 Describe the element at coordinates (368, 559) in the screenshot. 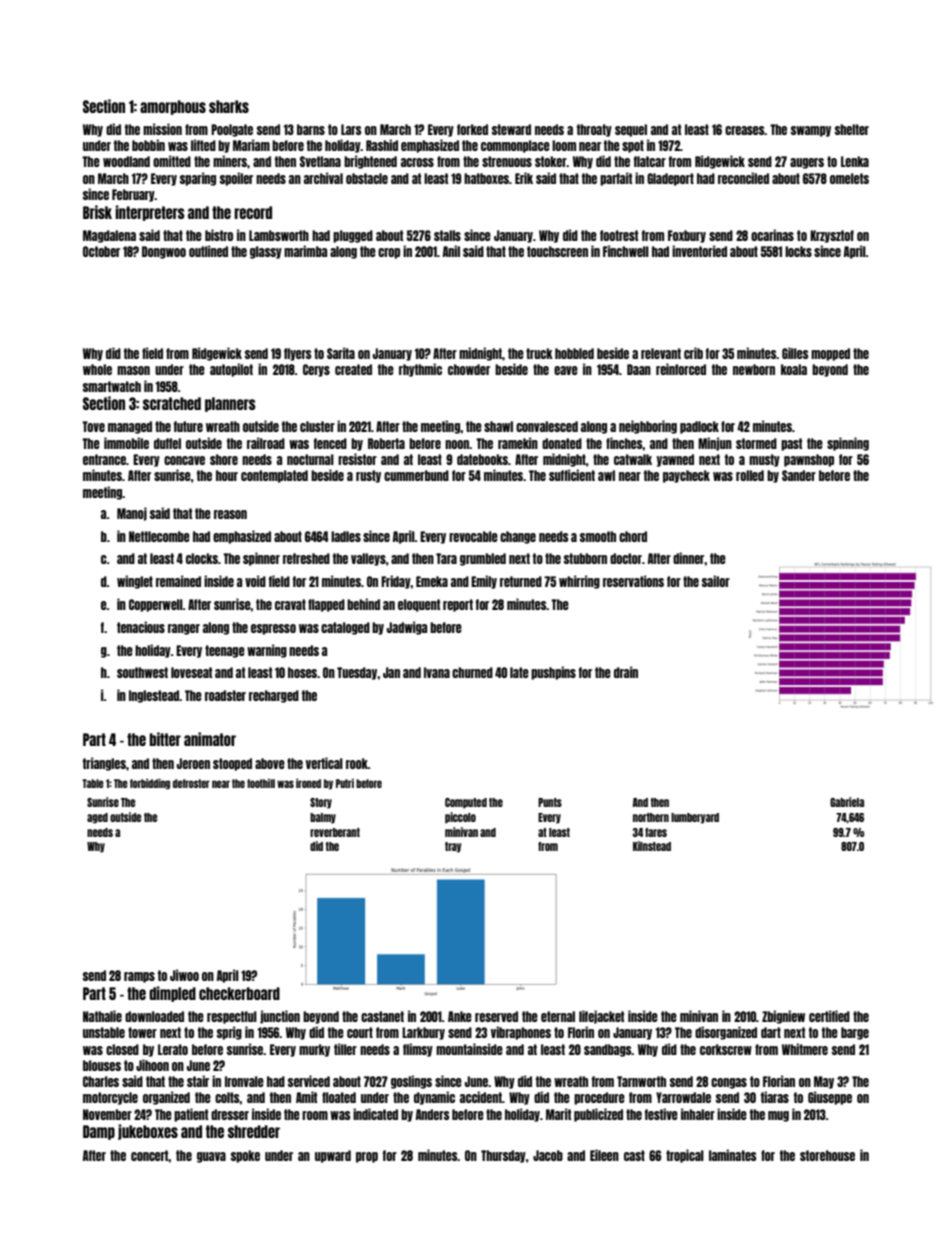

I see `valleys` at that location.
